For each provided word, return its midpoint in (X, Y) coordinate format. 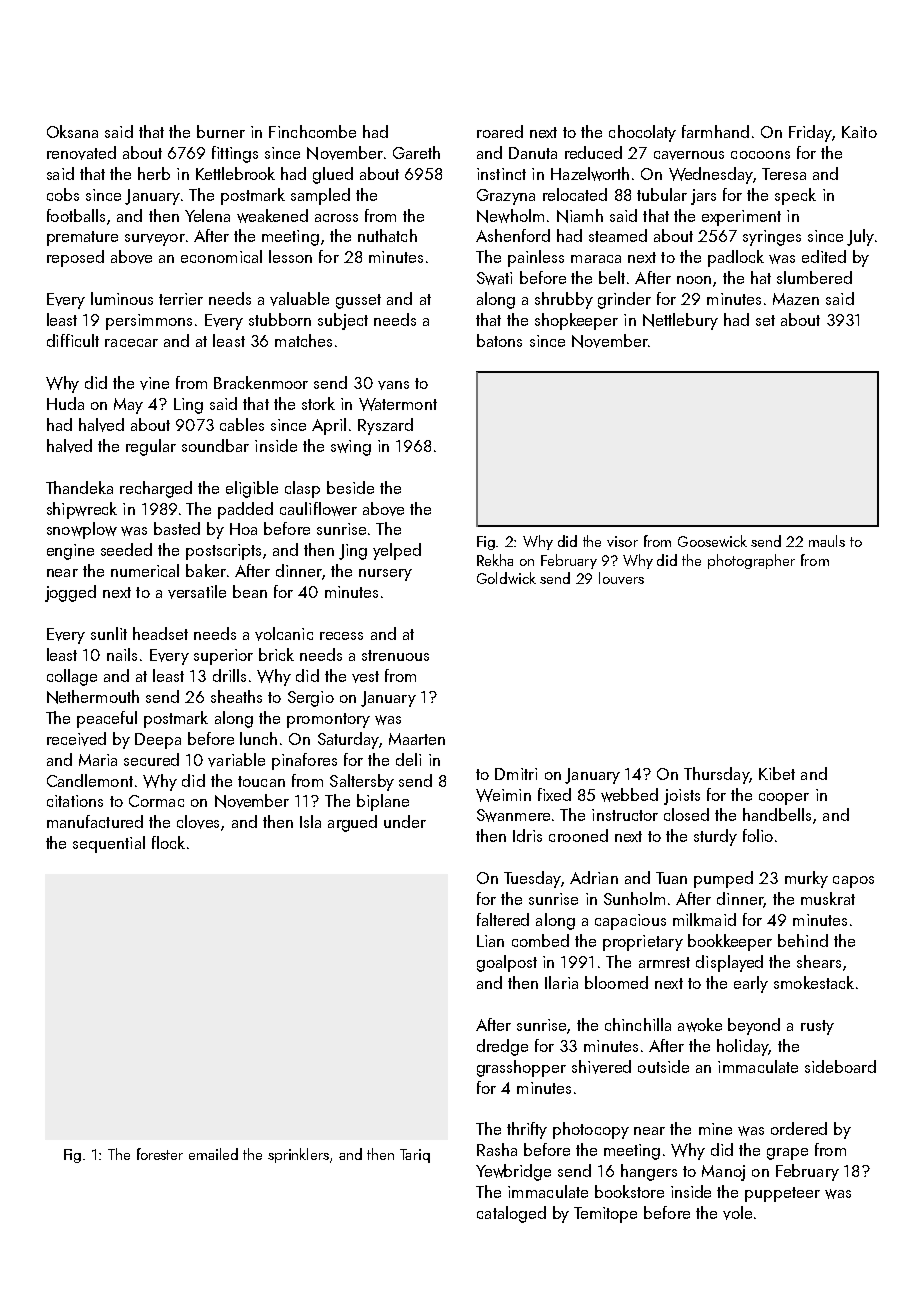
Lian (490, 941)
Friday (810, 133)
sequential (109, 844)
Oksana (72, 131)
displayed (729, 963)
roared (500, 131)
